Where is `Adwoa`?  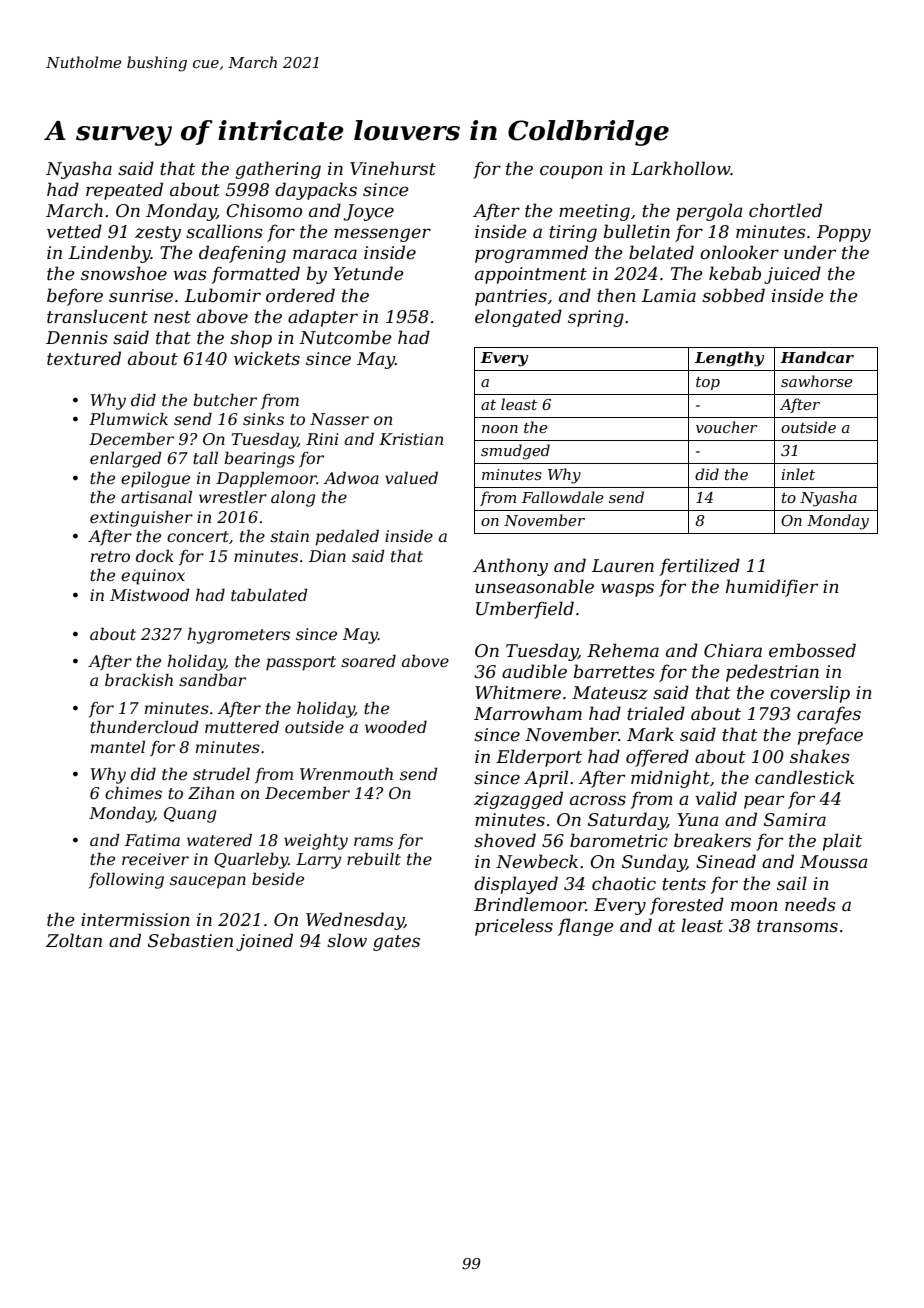
Adwoa is located at coordinates (351, 477).
